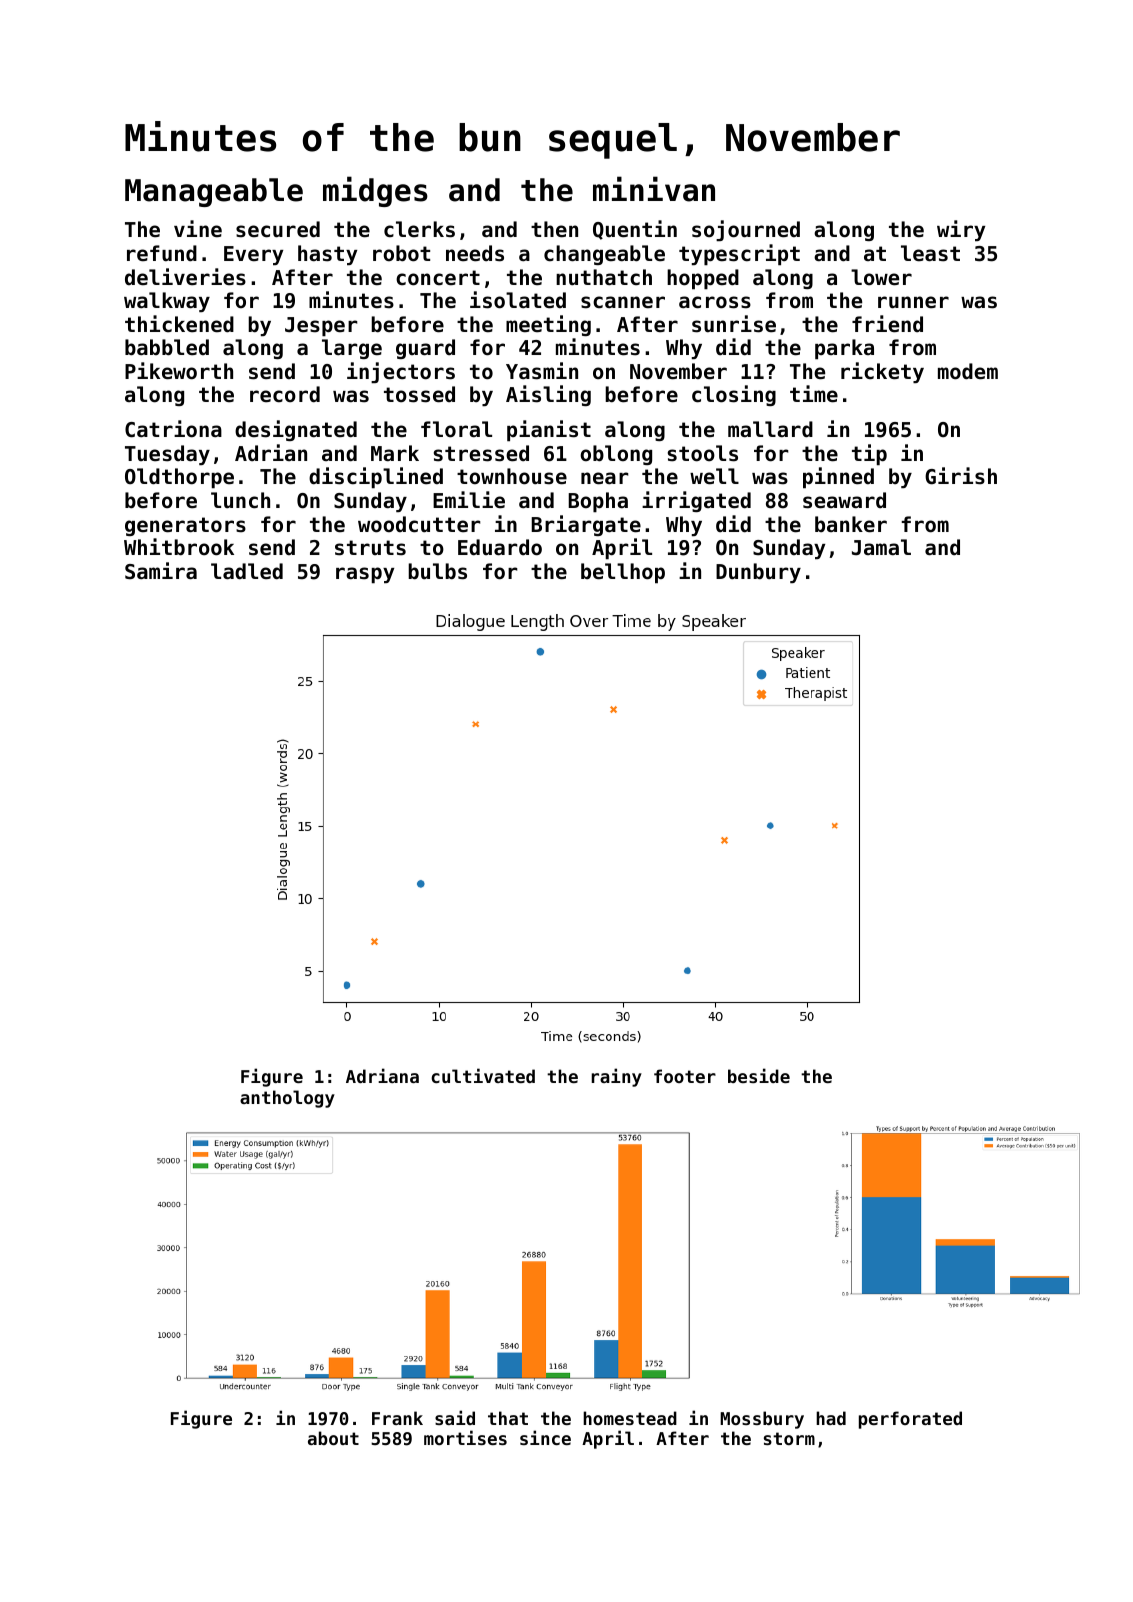 This image has width=1133, height=1602. I want to click on minivan, so click(654, 189).
